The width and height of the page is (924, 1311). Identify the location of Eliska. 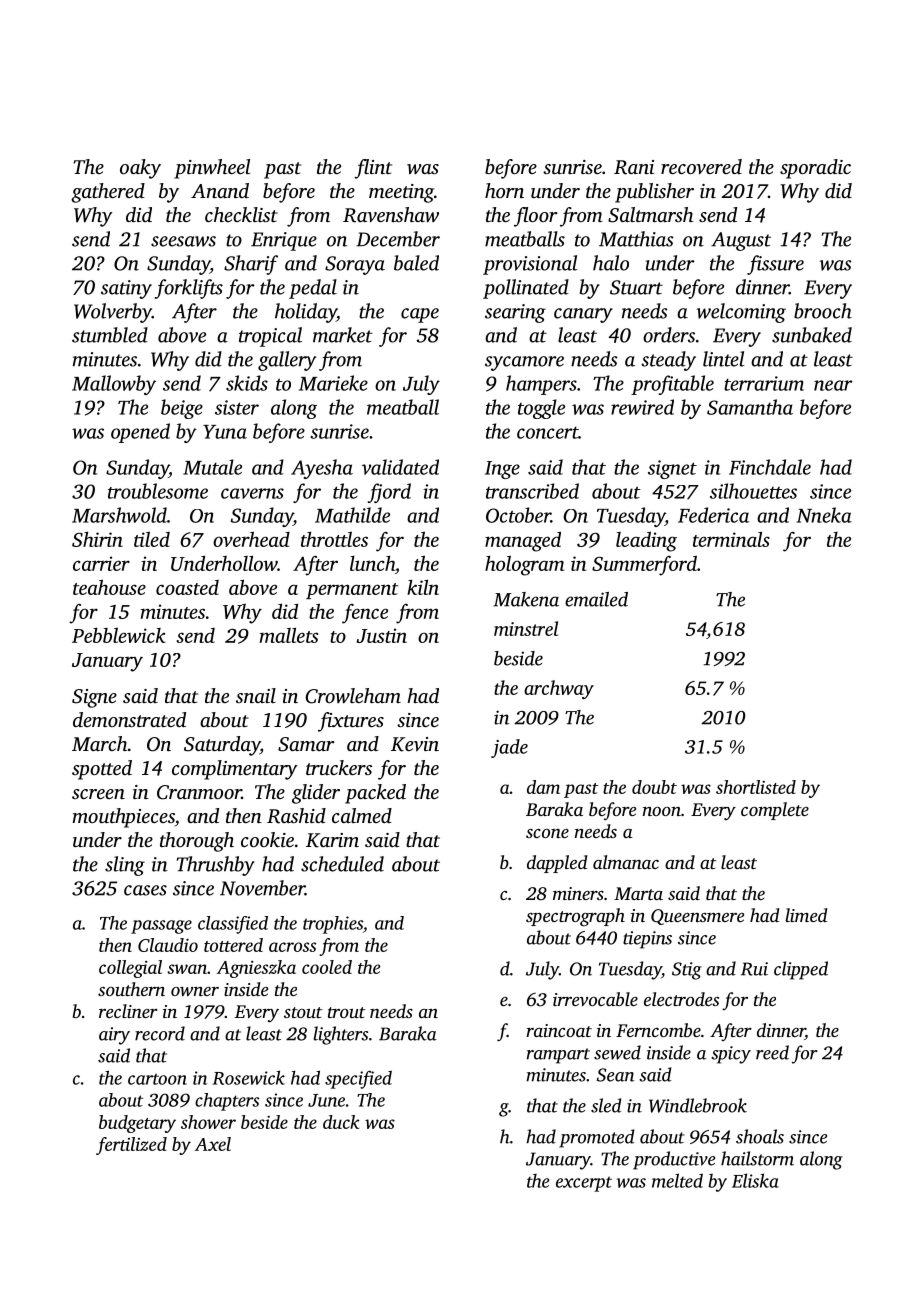
(755, 1180).
